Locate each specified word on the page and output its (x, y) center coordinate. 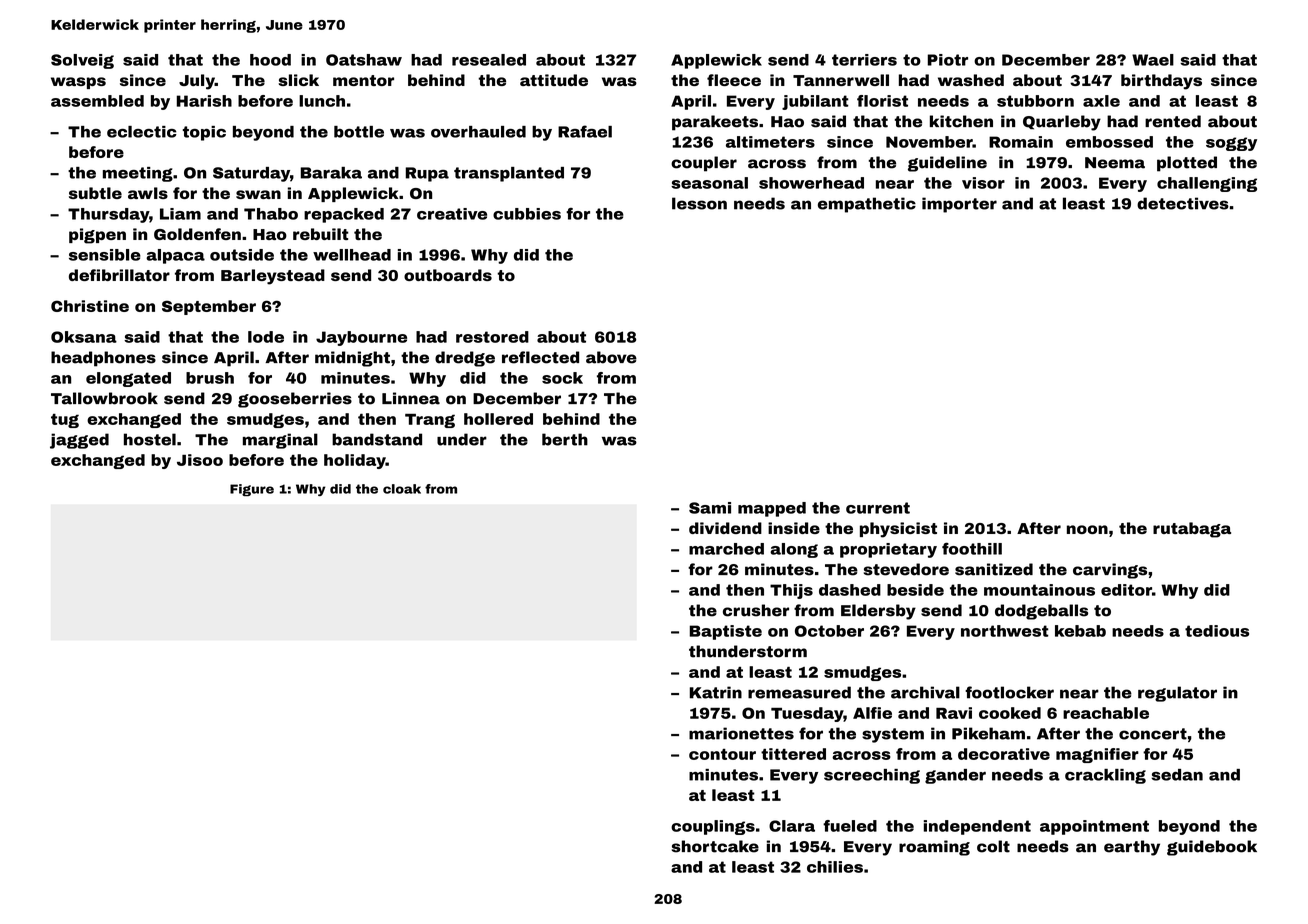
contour (722, 754)
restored (492, 337)
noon (1087, 529)
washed (971, 80)
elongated (128, 379)
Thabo (271, 214)
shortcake (715, 846)
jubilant (815, 102)
